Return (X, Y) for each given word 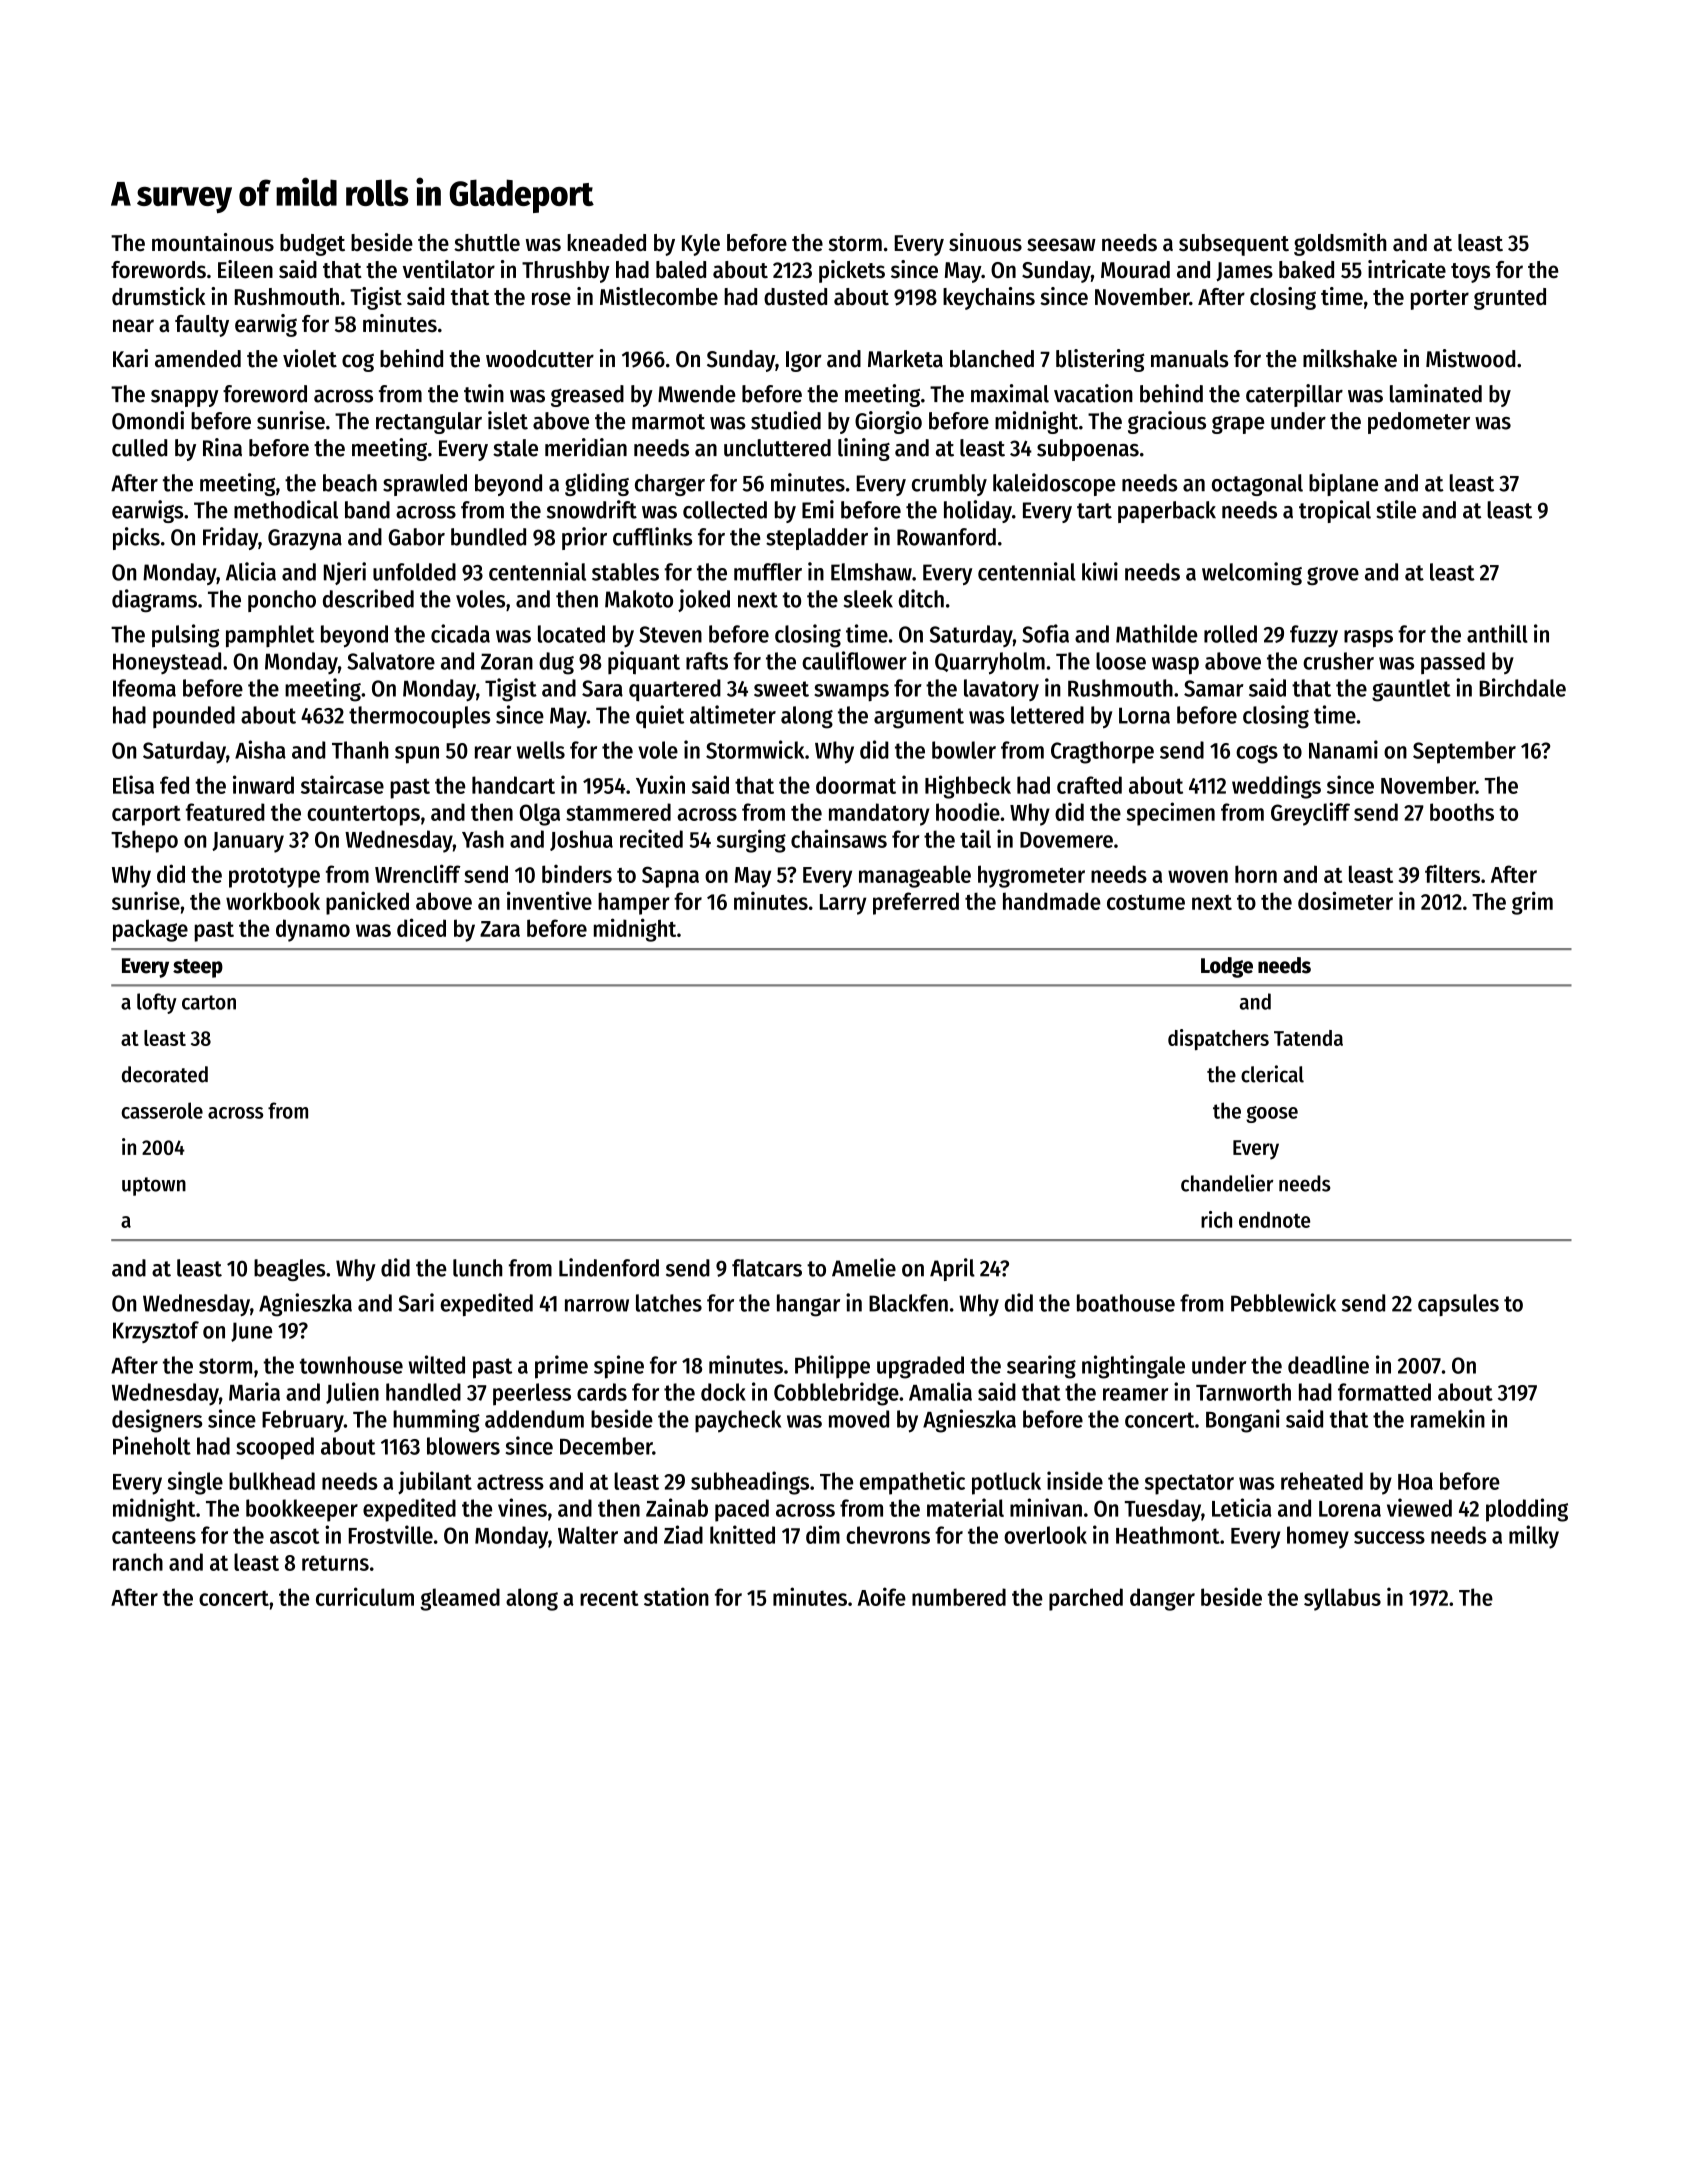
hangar (808, 1305)
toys (1470, 273)
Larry (843, 904)
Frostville (391, 1534)
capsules (1458, 1305)
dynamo (313, 930)
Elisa (133, 784)
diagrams (154, 600)
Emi (818, 509)
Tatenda (1308, 1038)
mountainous (213, 242)
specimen (1170, 814)
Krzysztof (156, 1332)
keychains (989, 298)
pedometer (1419, 423)
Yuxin (660, 784)
